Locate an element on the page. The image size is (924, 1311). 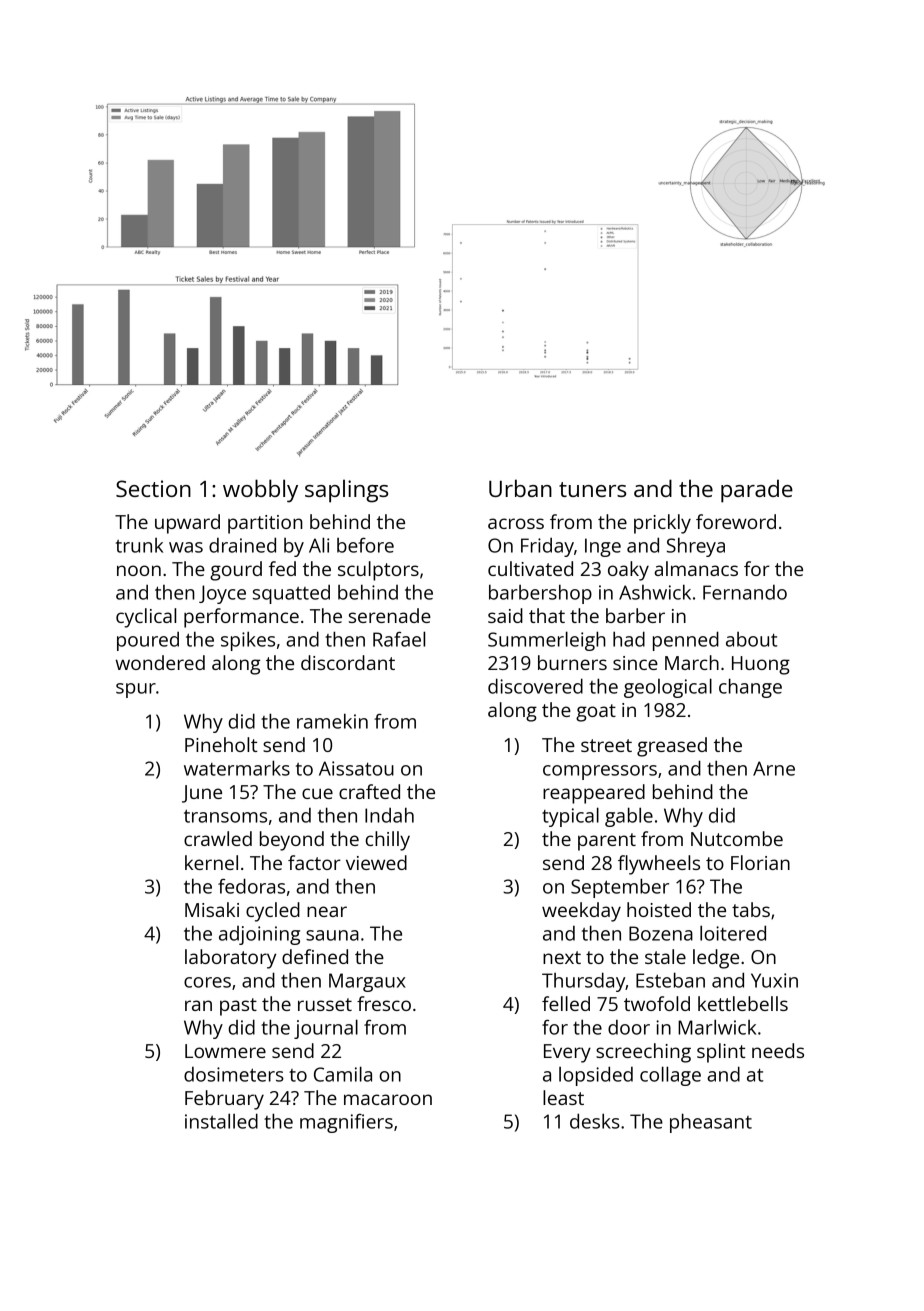
transoms is located at coordinates (225, 816).
